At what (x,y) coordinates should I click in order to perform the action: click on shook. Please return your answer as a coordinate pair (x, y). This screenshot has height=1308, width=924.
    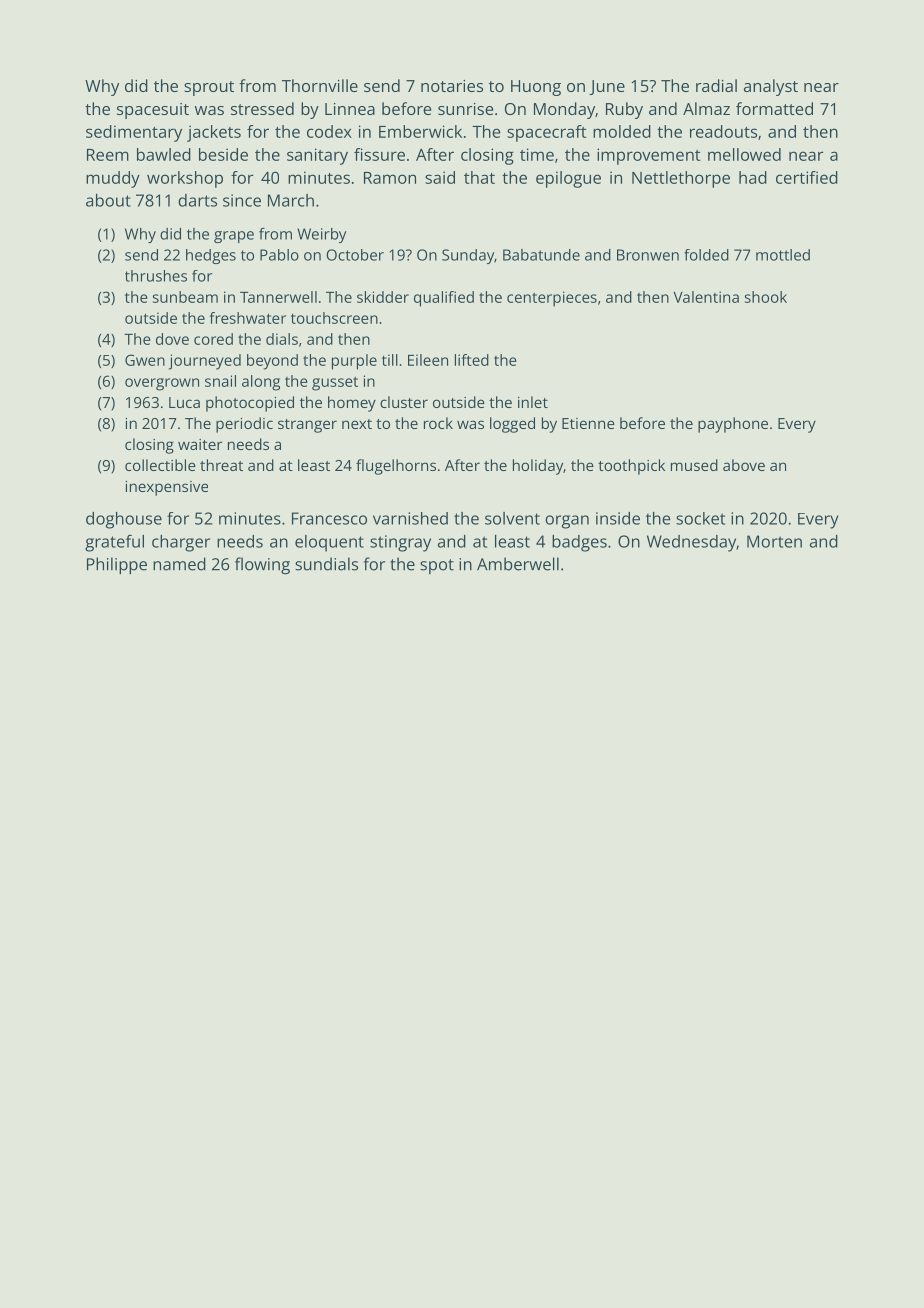
    Looking at the image, I should click on (766, 297).
